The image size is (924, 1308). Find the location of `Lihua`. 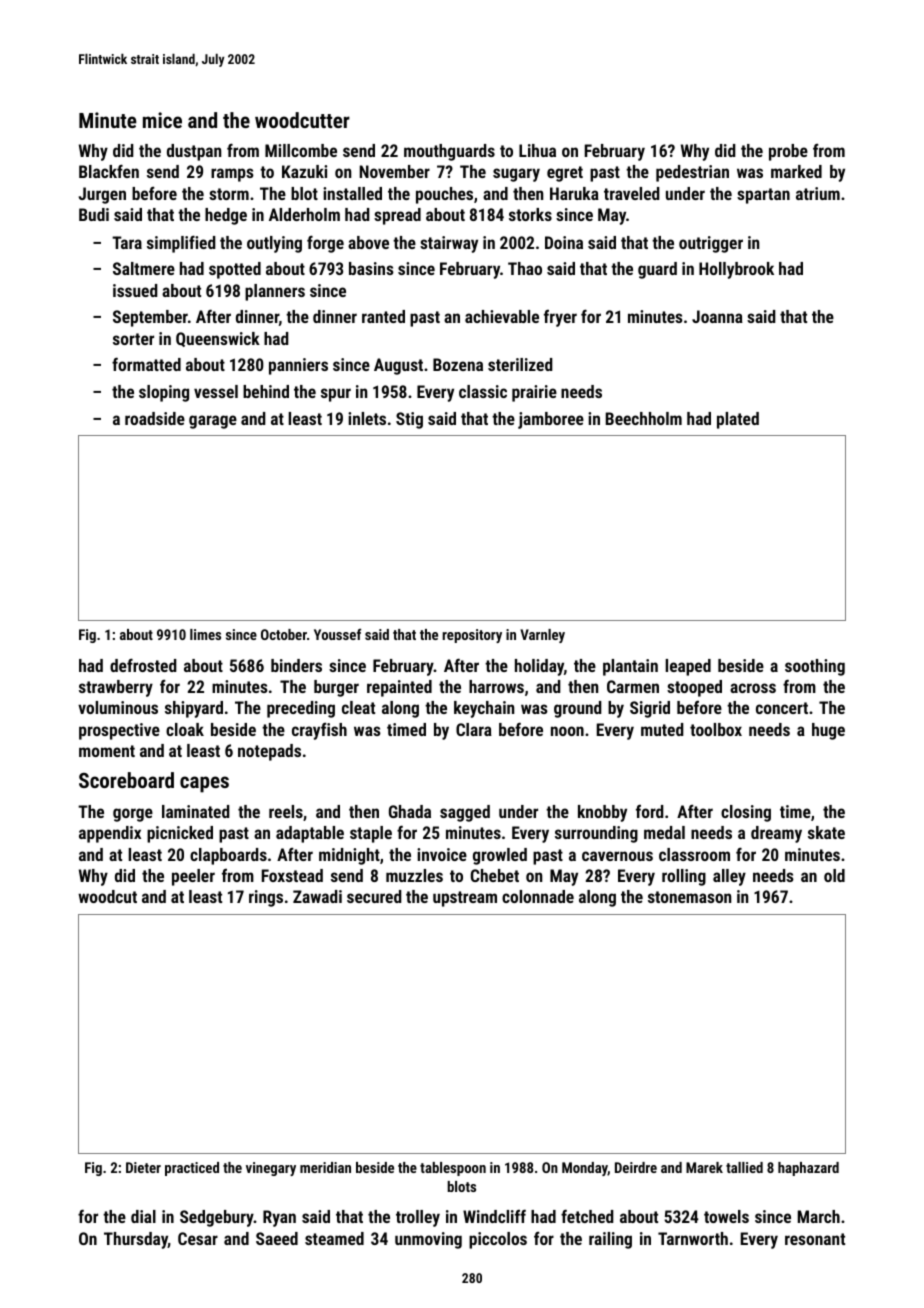

Lihua is located at coordinates (537, 150).
